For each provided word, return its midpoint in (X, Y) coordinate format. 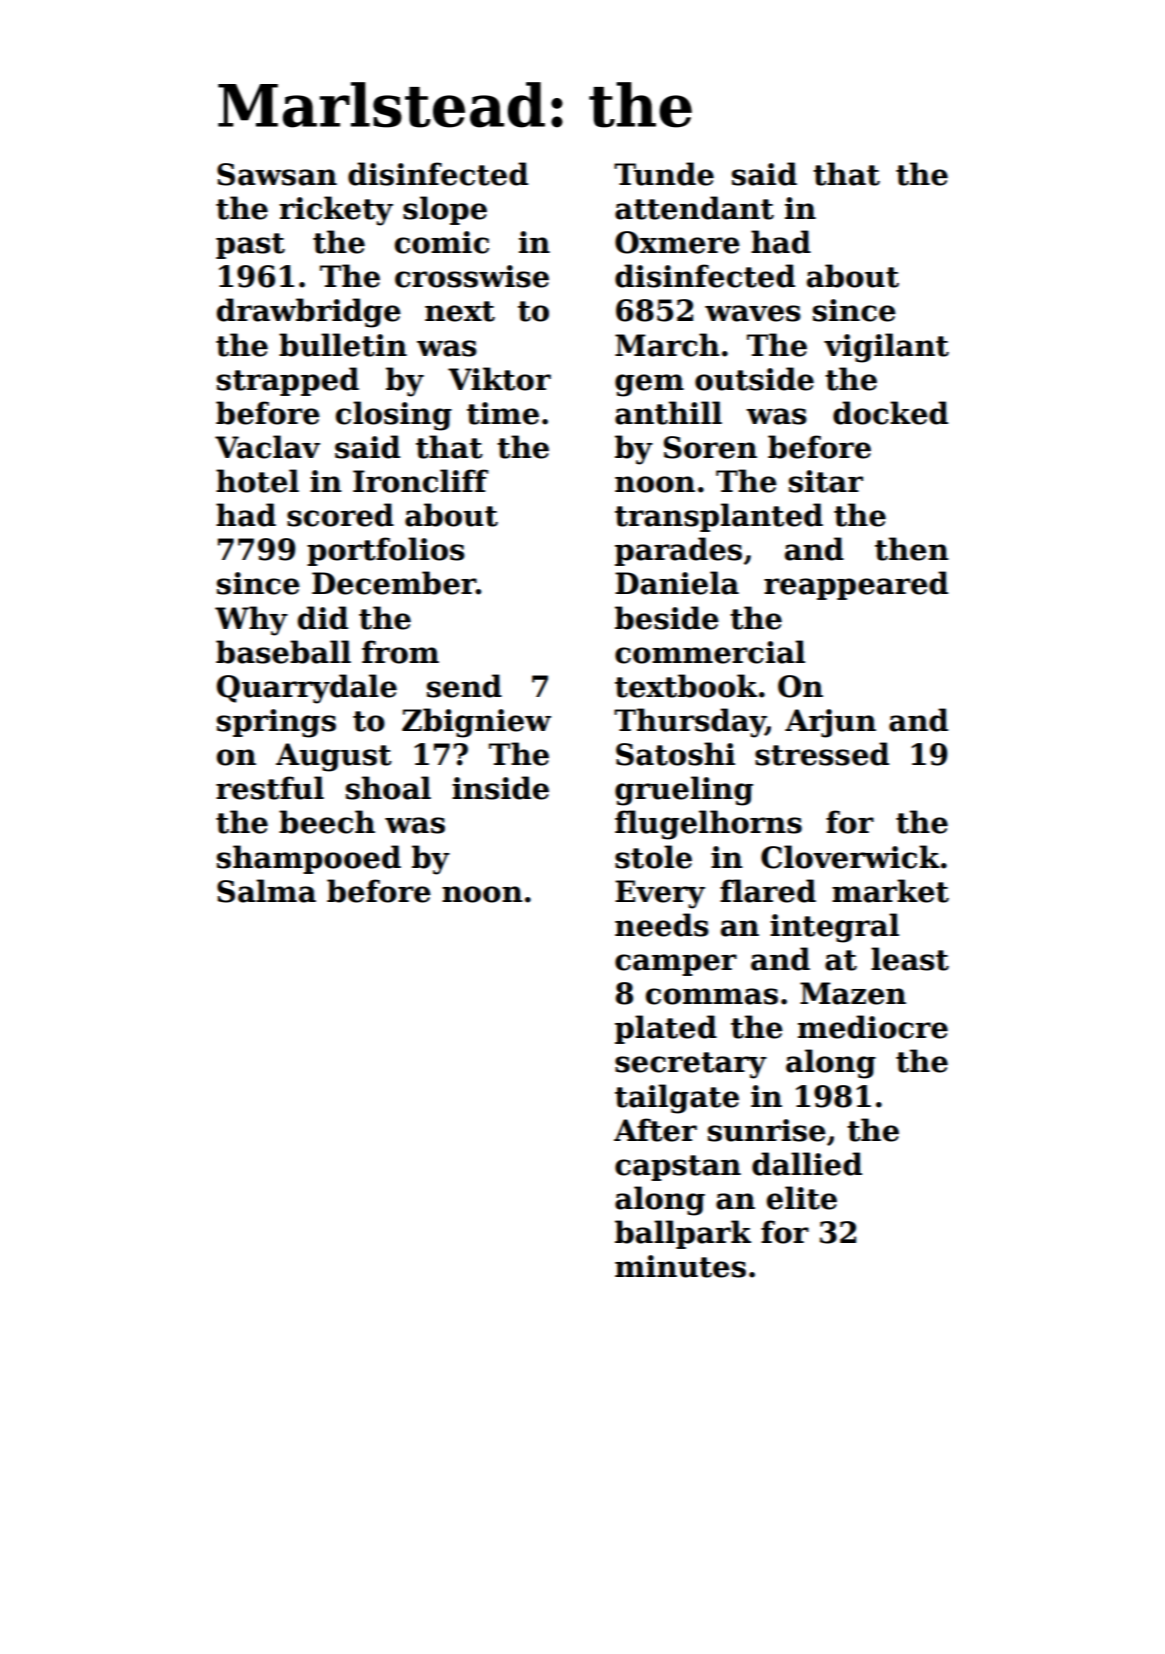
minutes (680, 1266)
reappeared (856, 585)
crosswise (472, 276)
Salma (266, 891)
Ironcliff (420, 481)
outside (754, 379)
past (250, 246)
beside (667, 618)
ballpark (683, 1234)
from (400, 652)
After (655, 1130)
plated (666, 1029)
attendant (694, 208)
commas (712, 996)
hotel (257, 481)
